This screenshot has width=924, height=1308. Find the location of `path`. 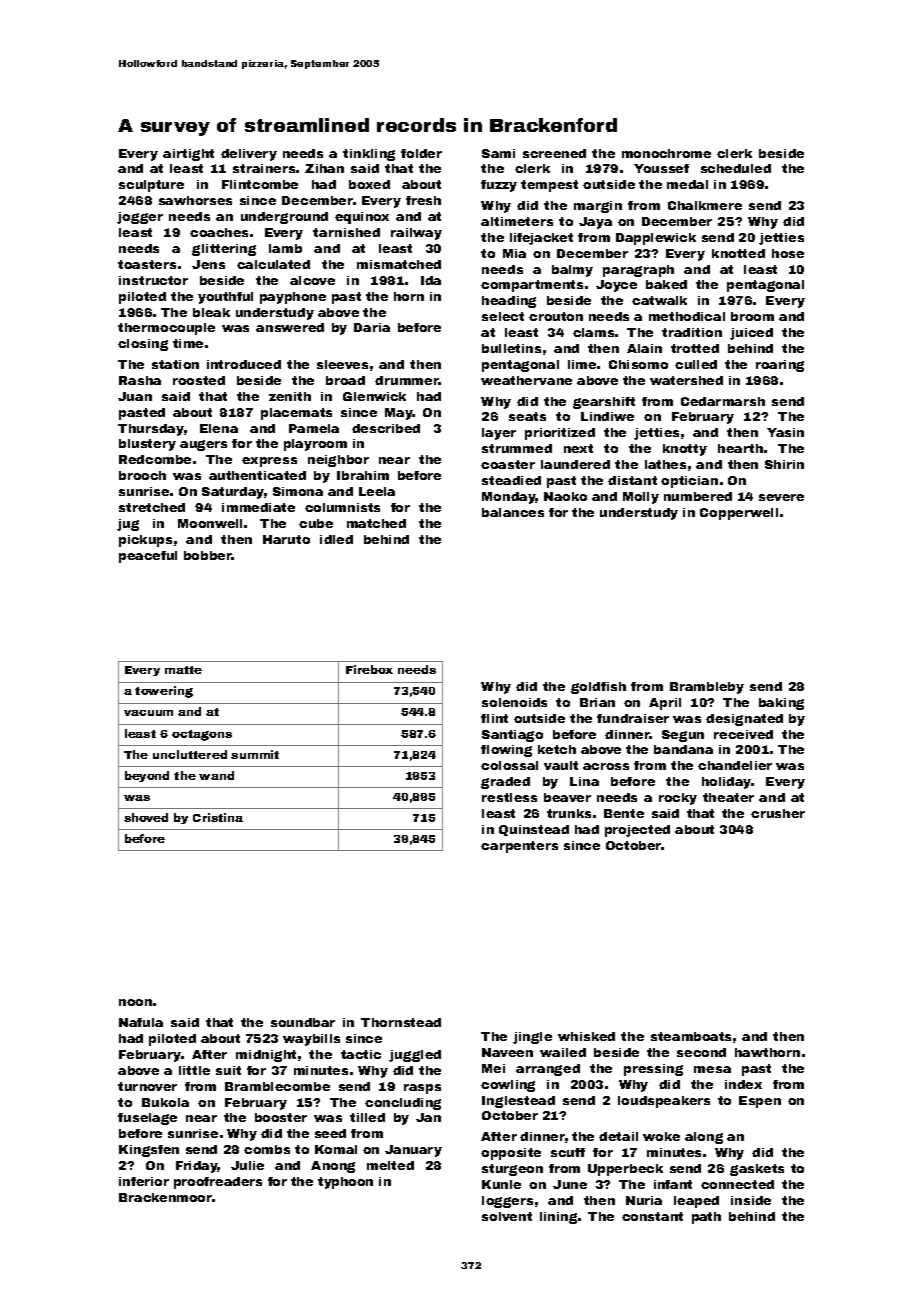

path is located at coordinates (706, 1218).
